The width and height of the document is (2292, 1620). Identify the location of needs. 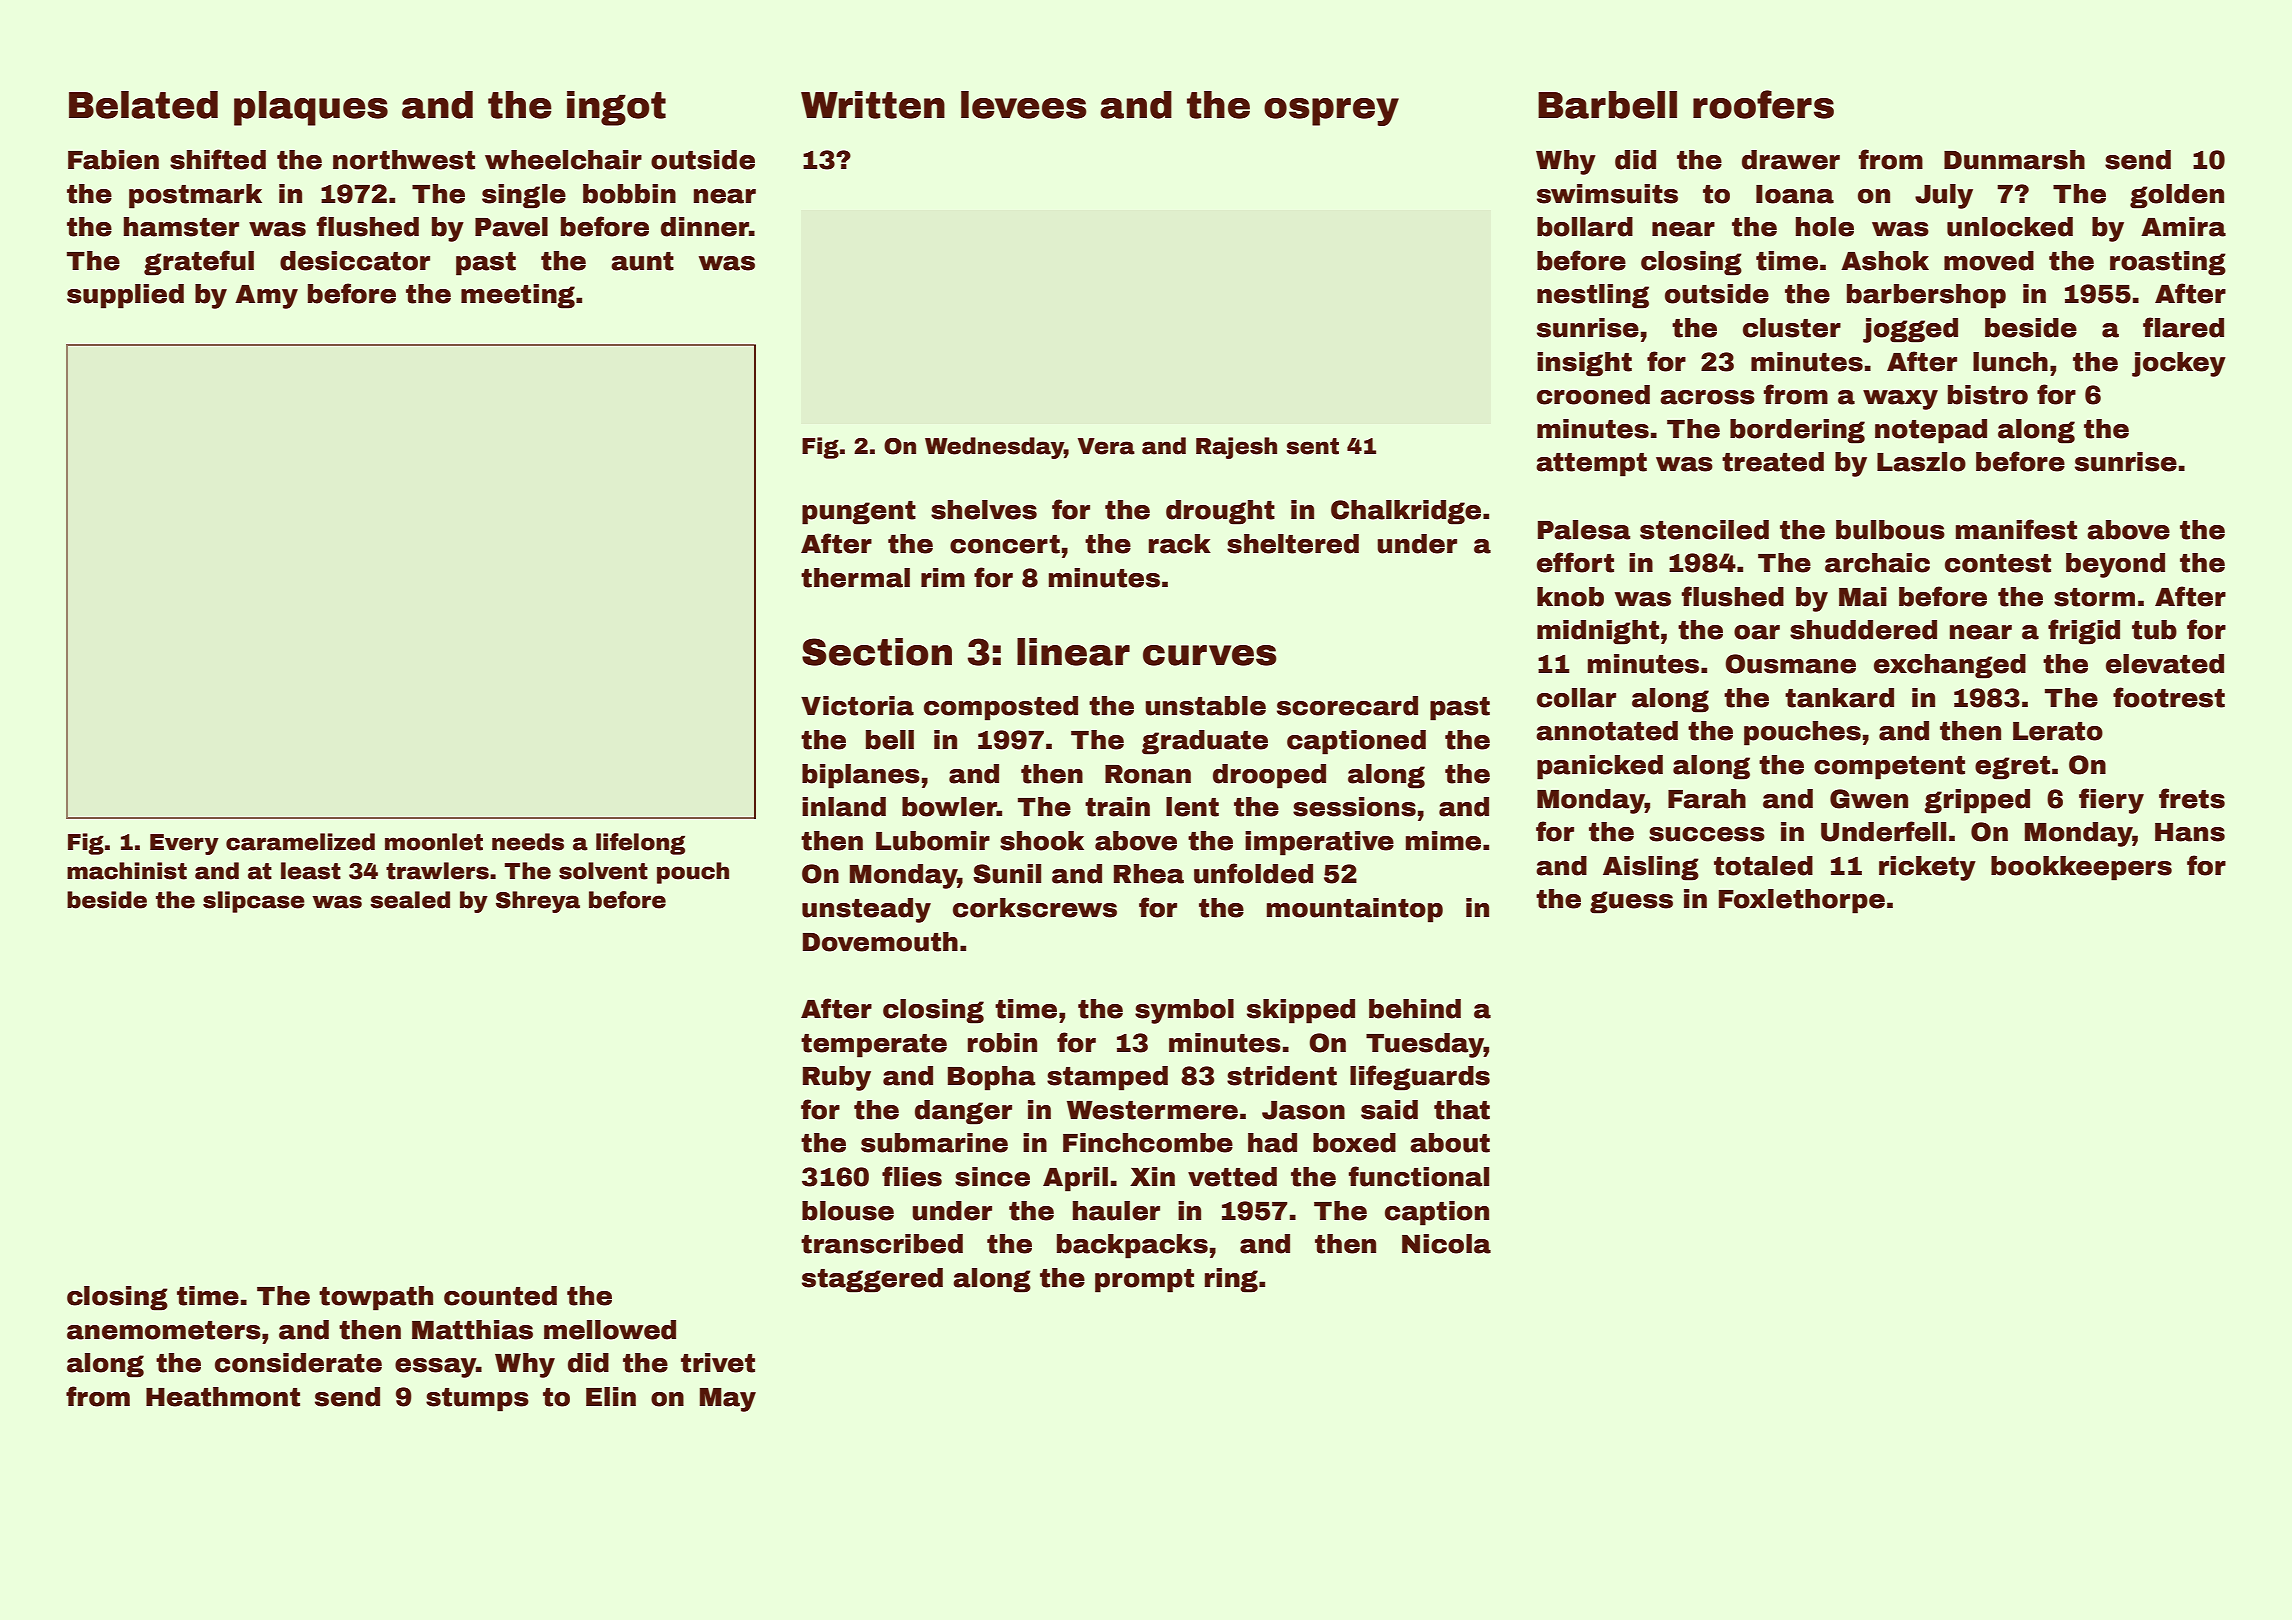
(528, 842).
